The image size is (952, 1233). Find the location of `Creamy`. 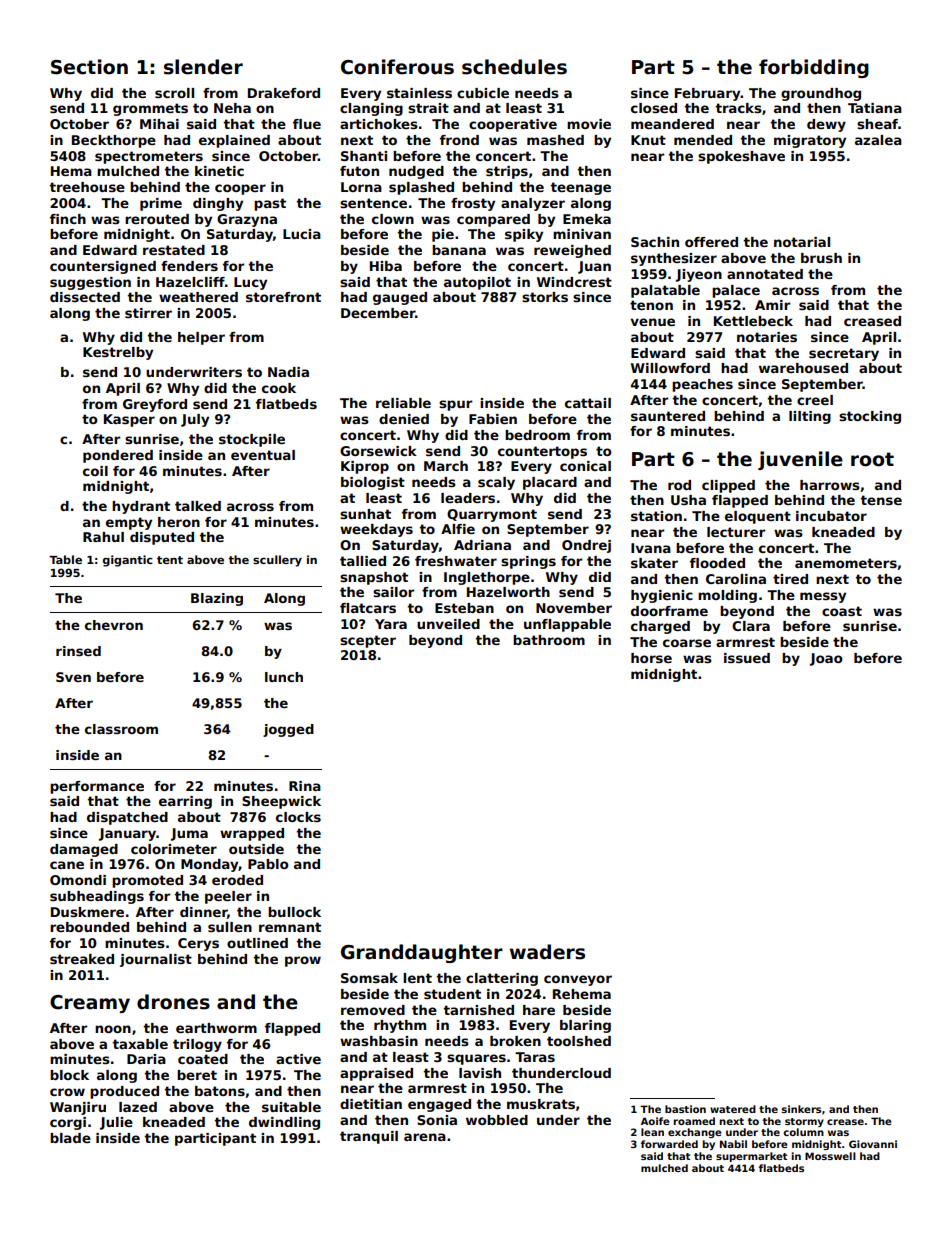

Creamy is located at coordinates (90, 1004).
